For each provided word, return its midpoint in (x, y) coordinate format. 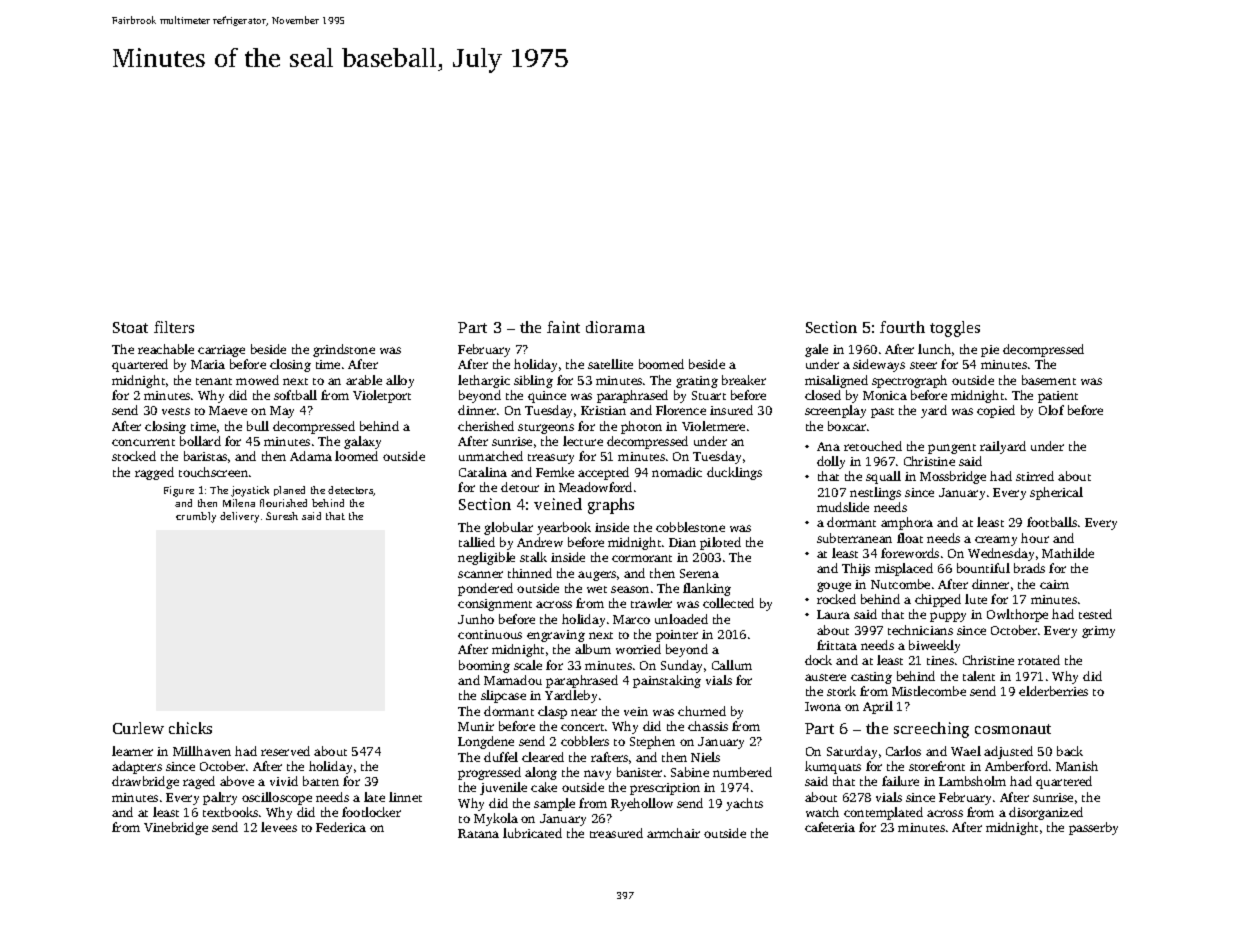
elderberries (1053, 691)
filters (174, 327)
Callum (732, 665)
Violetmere (713, 426)
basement (1049, 380)
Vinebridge (176, 828)
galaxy (362, 442)
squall (883, 477)
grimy (1098, 632)
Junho (476, 619)
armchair (673, 833)
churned (702, 711)
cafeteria (830, 827)
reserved (285, 751)
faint (563, 327)
